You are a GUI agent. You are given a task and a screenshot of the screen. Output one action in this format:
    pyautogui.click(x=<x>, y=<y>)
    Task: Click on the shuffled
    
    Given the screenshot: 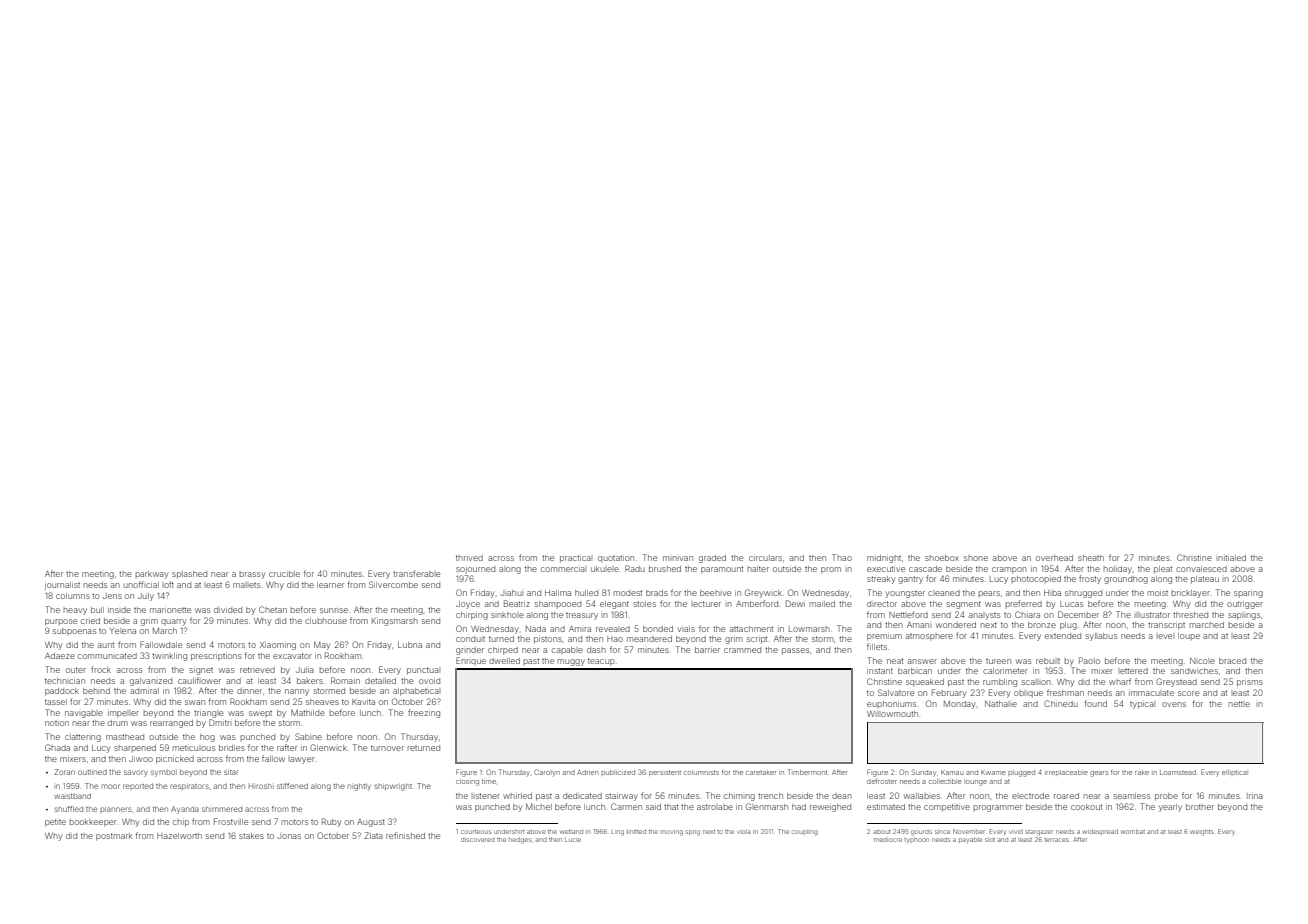 What is the action you would take?
    pyautogui.click(x=69, y=809)
